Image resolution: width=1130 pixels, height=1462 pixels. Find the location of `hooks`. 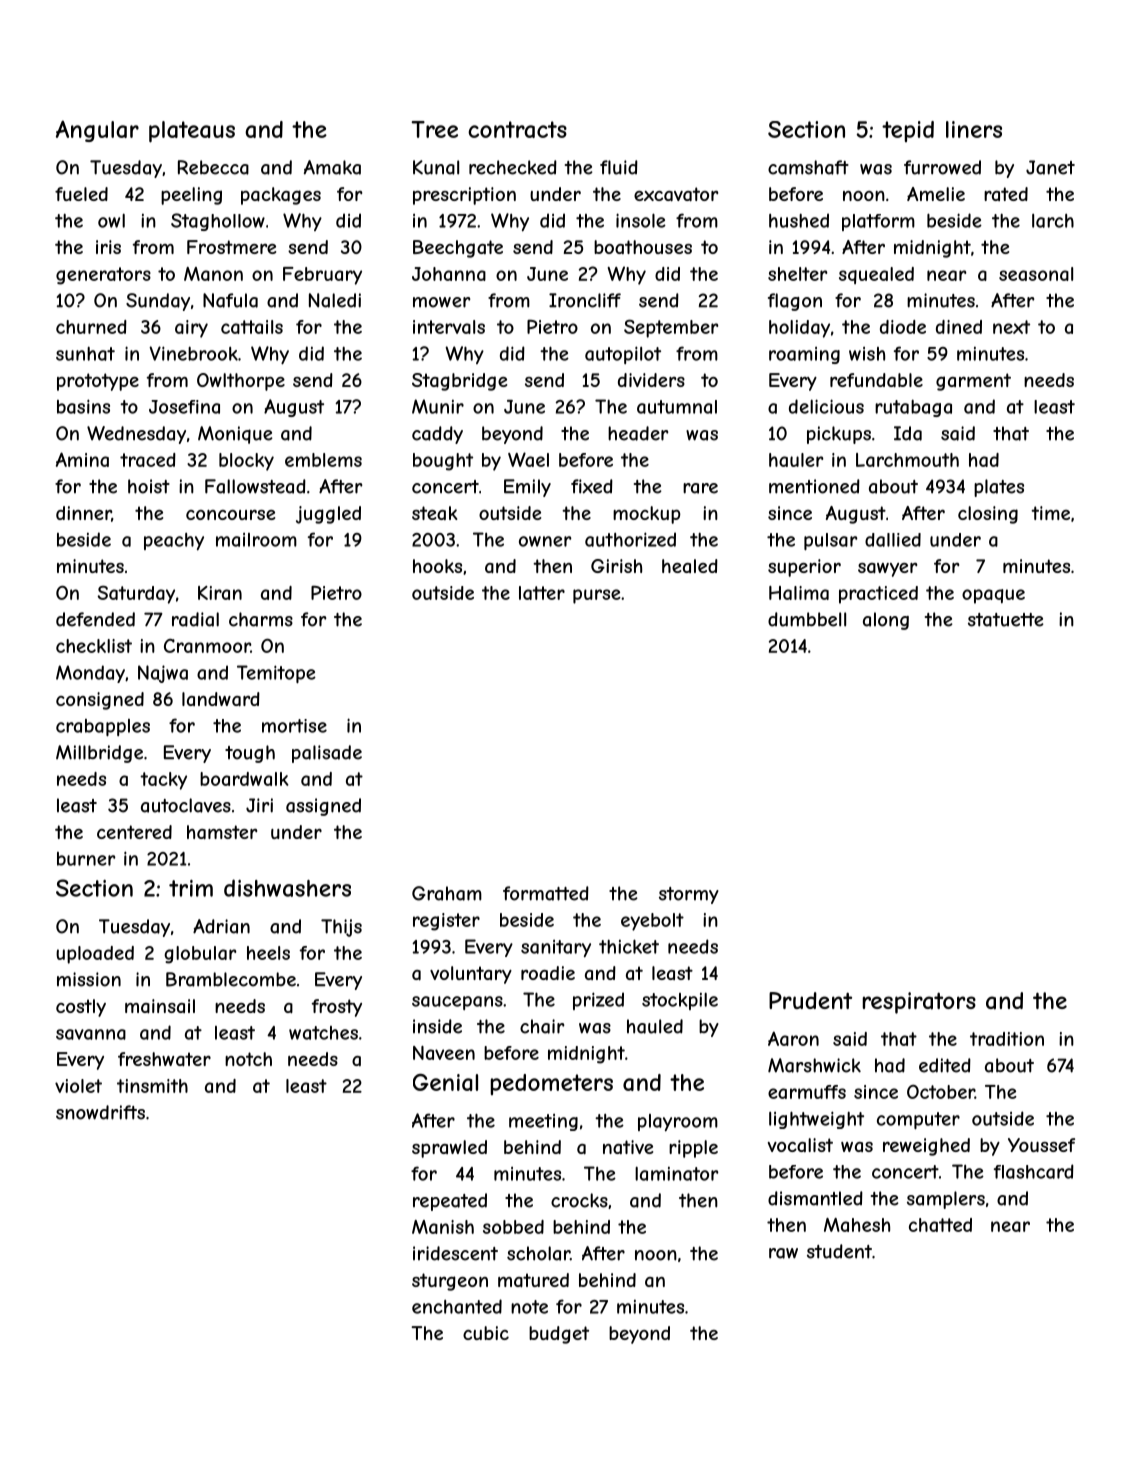

hooks is located at coordinates (437, 566).
